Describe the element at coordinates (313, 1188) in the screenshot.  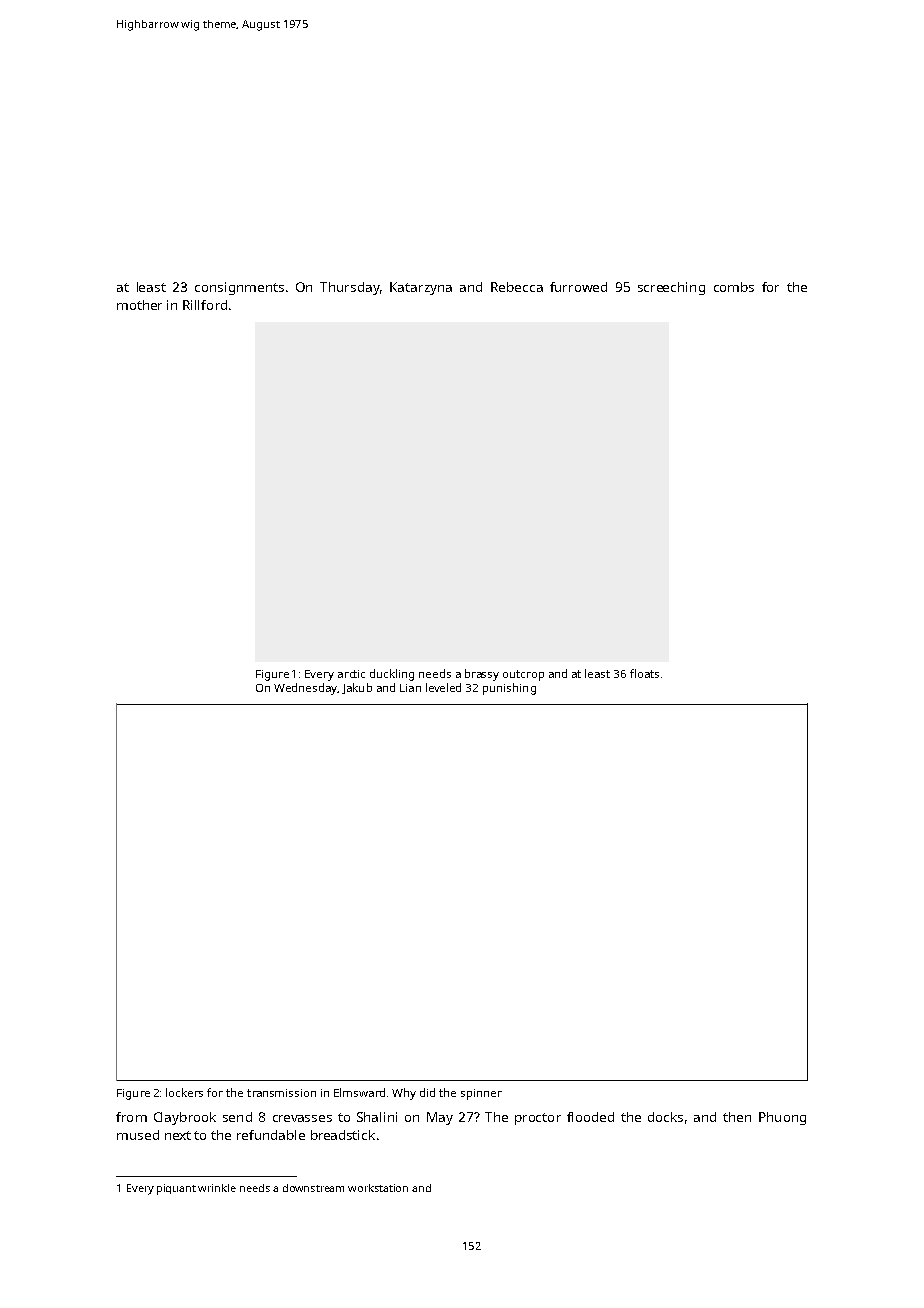
I see `downstream` at that location.
